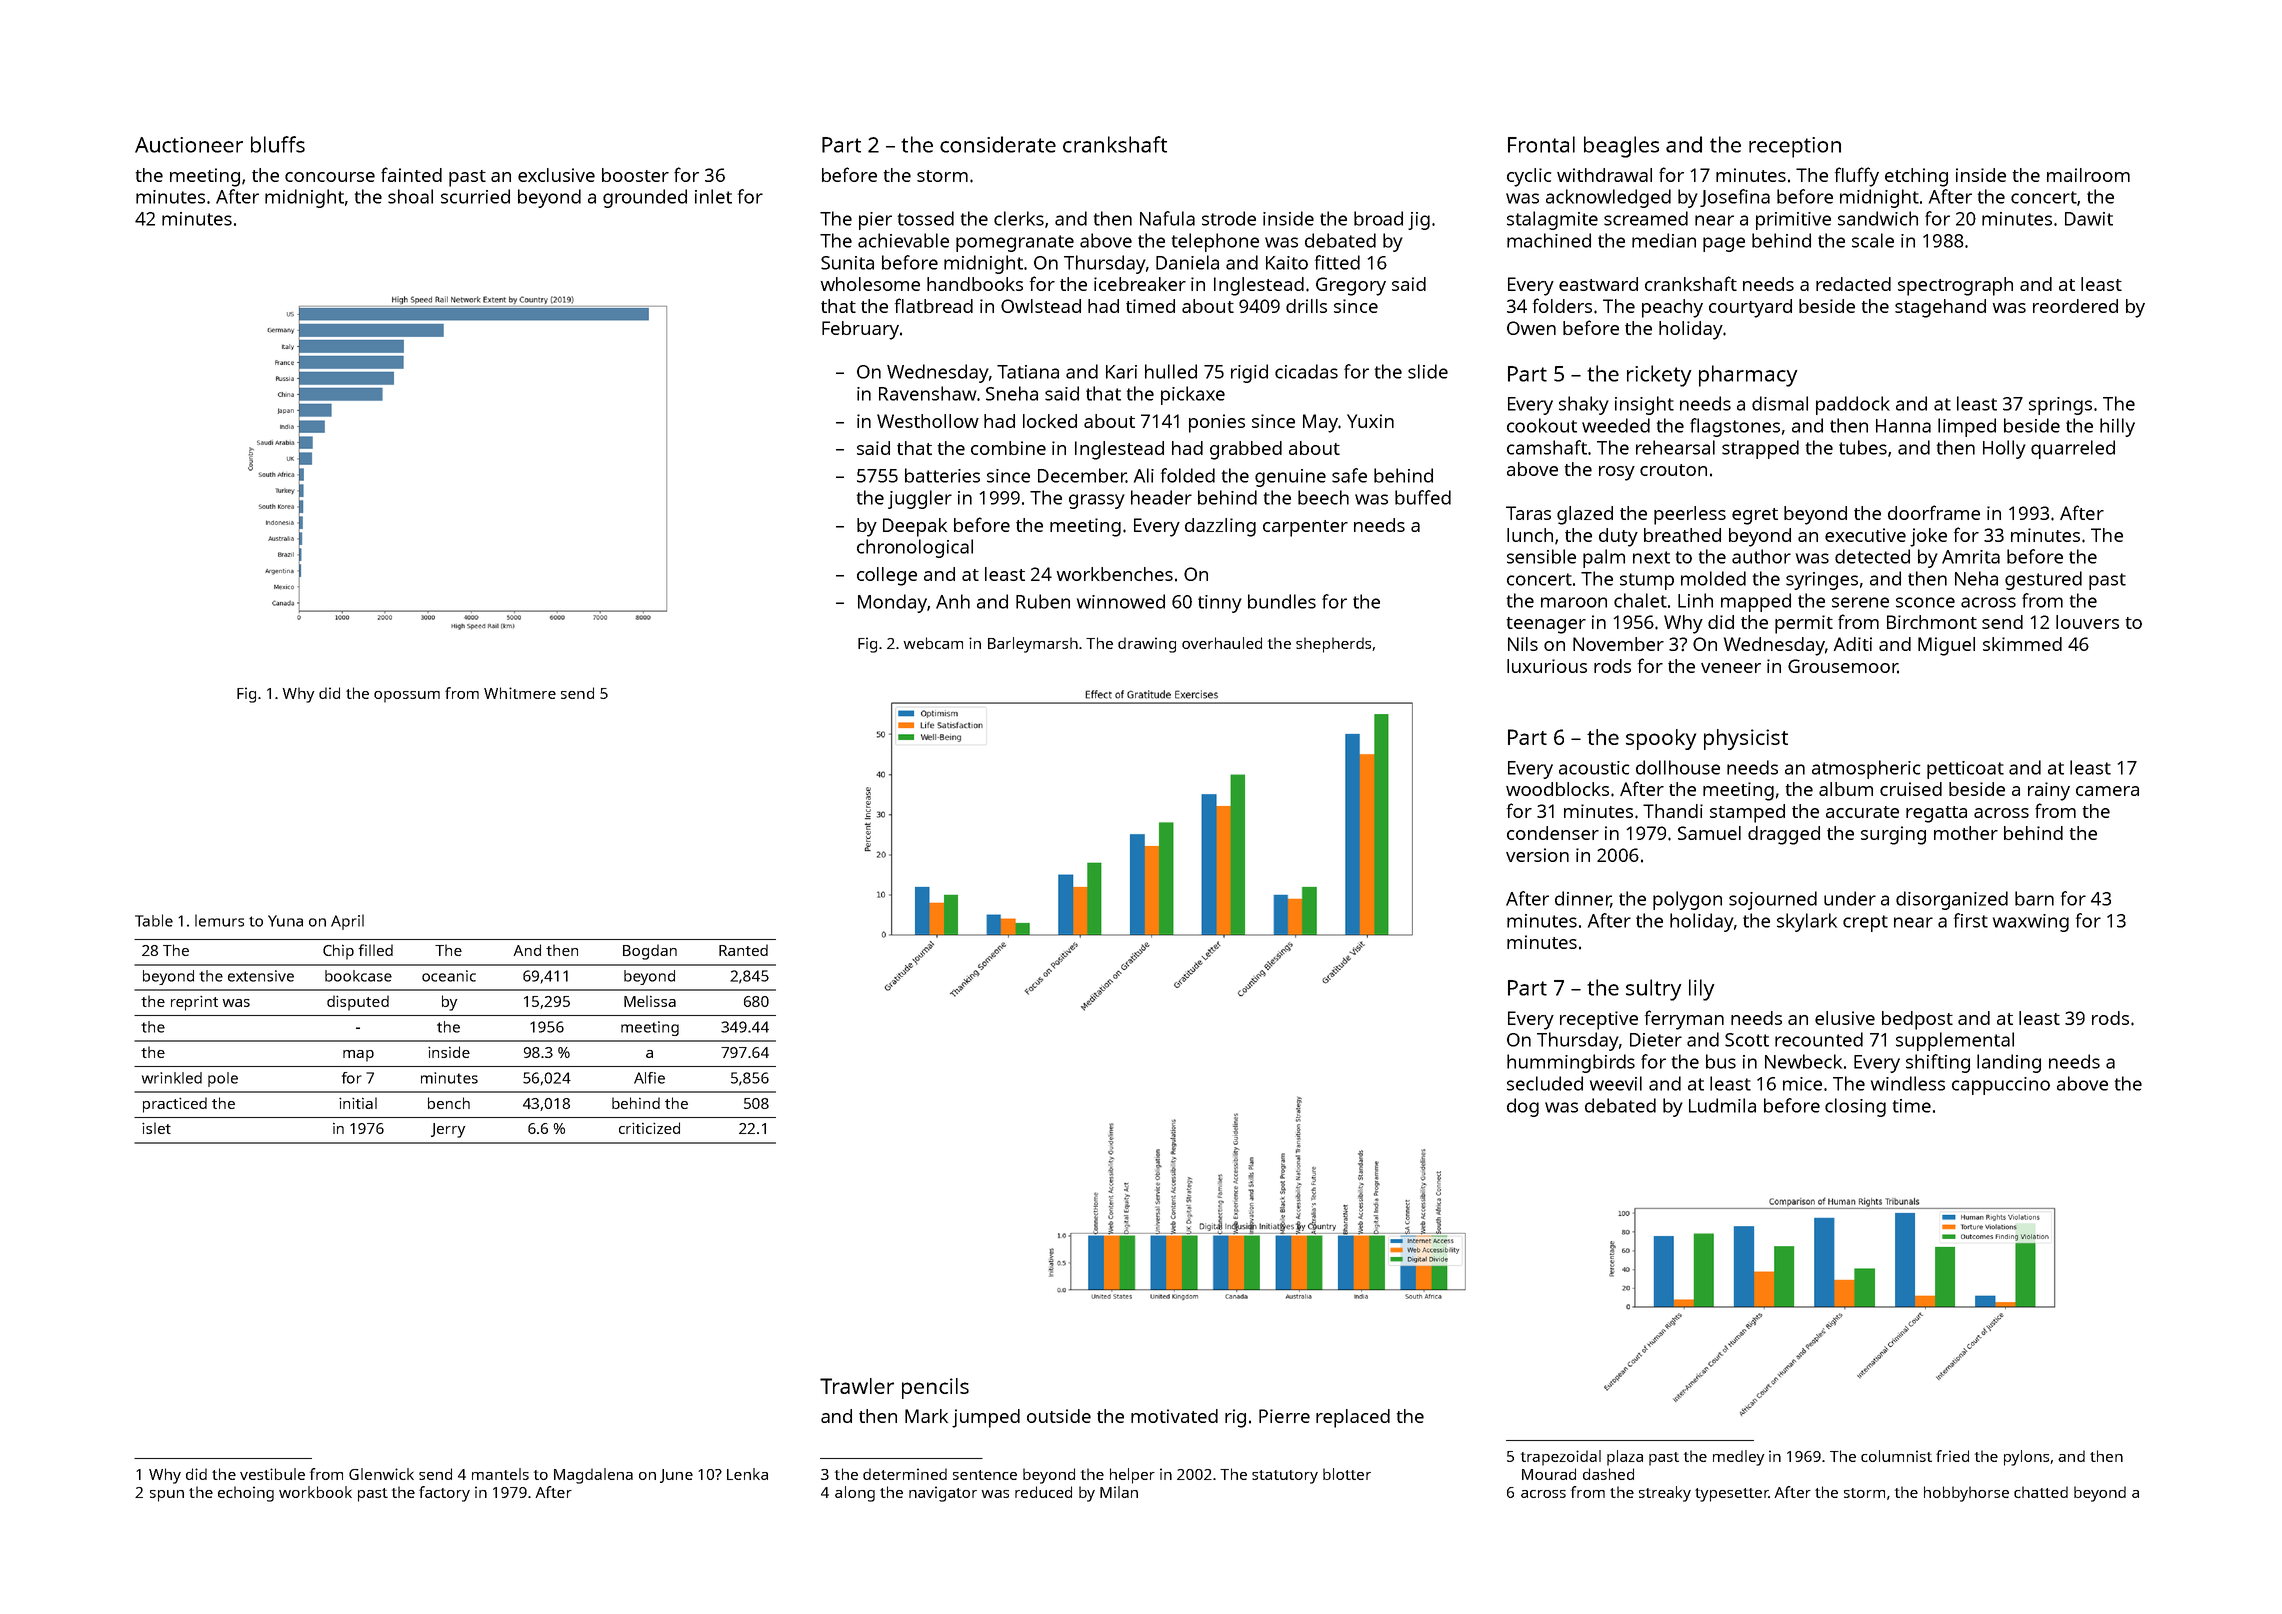 The width and height of the screenshot is (2282, 1614). Describe the element at coordinates (1853, 405) in the screenshot. I see `paddock` at that location.
